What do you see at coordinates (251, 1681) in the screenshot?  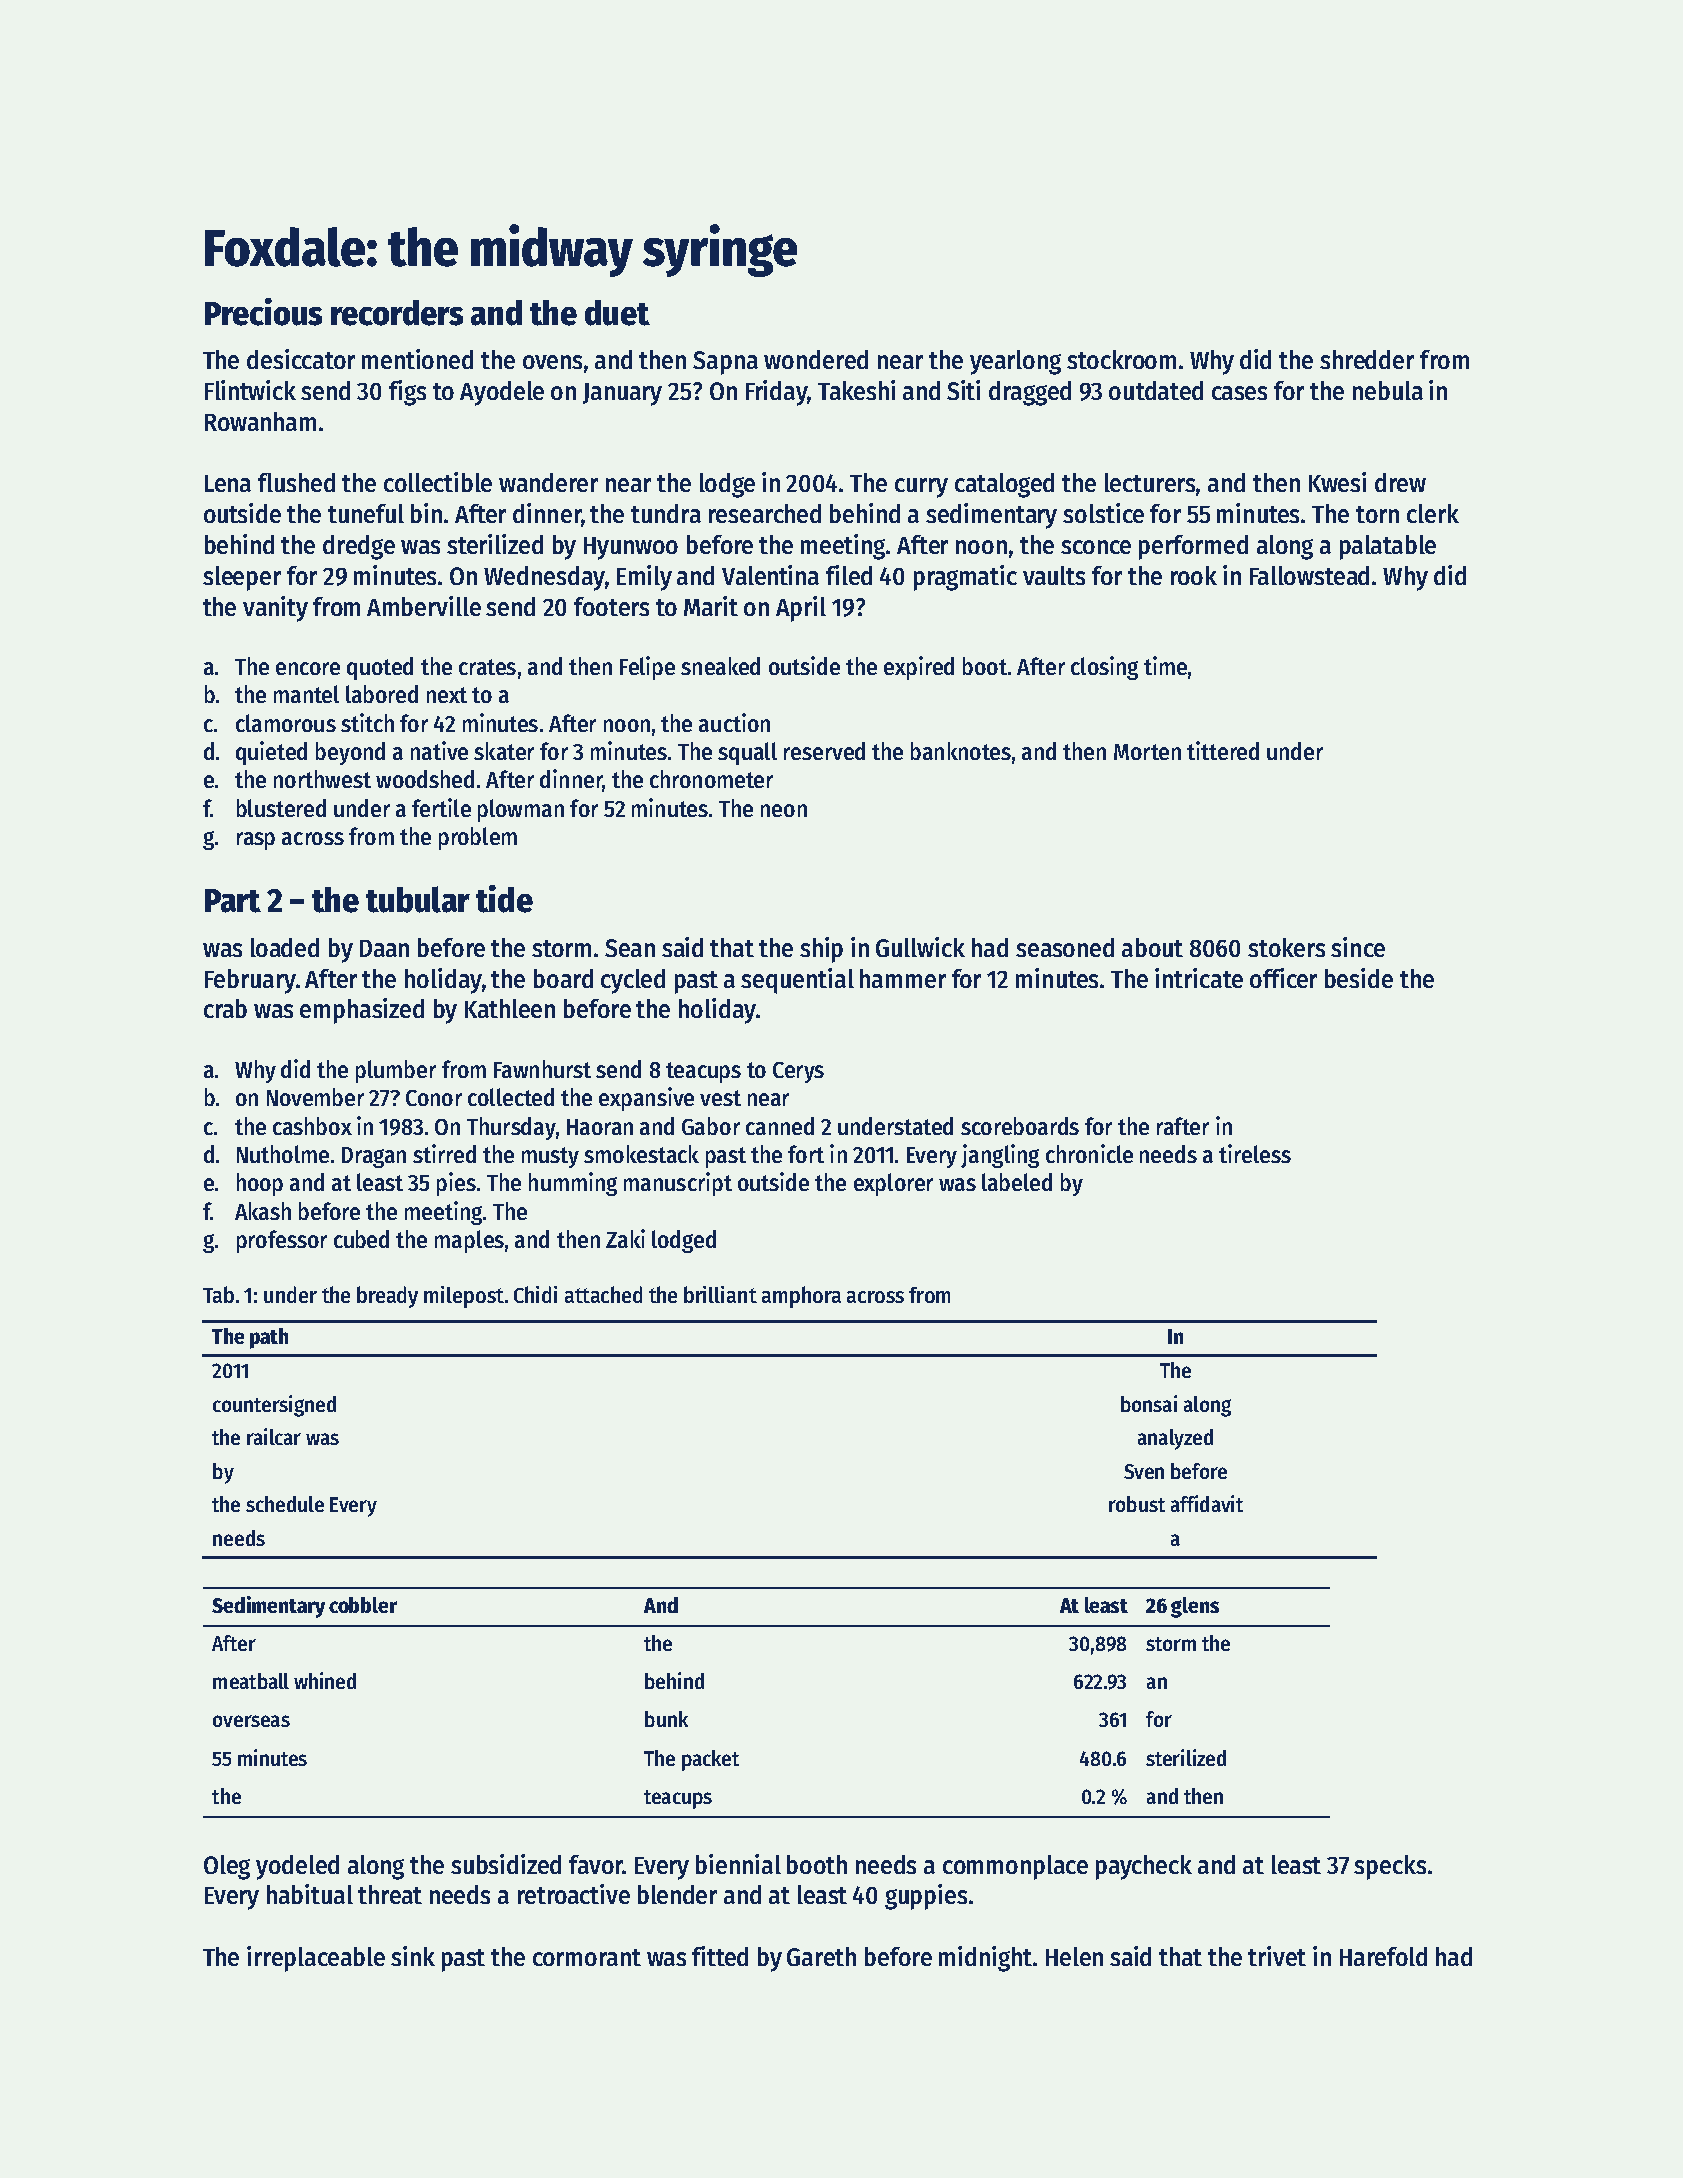 I see `meatball` at bounding box center [251, 1681].
